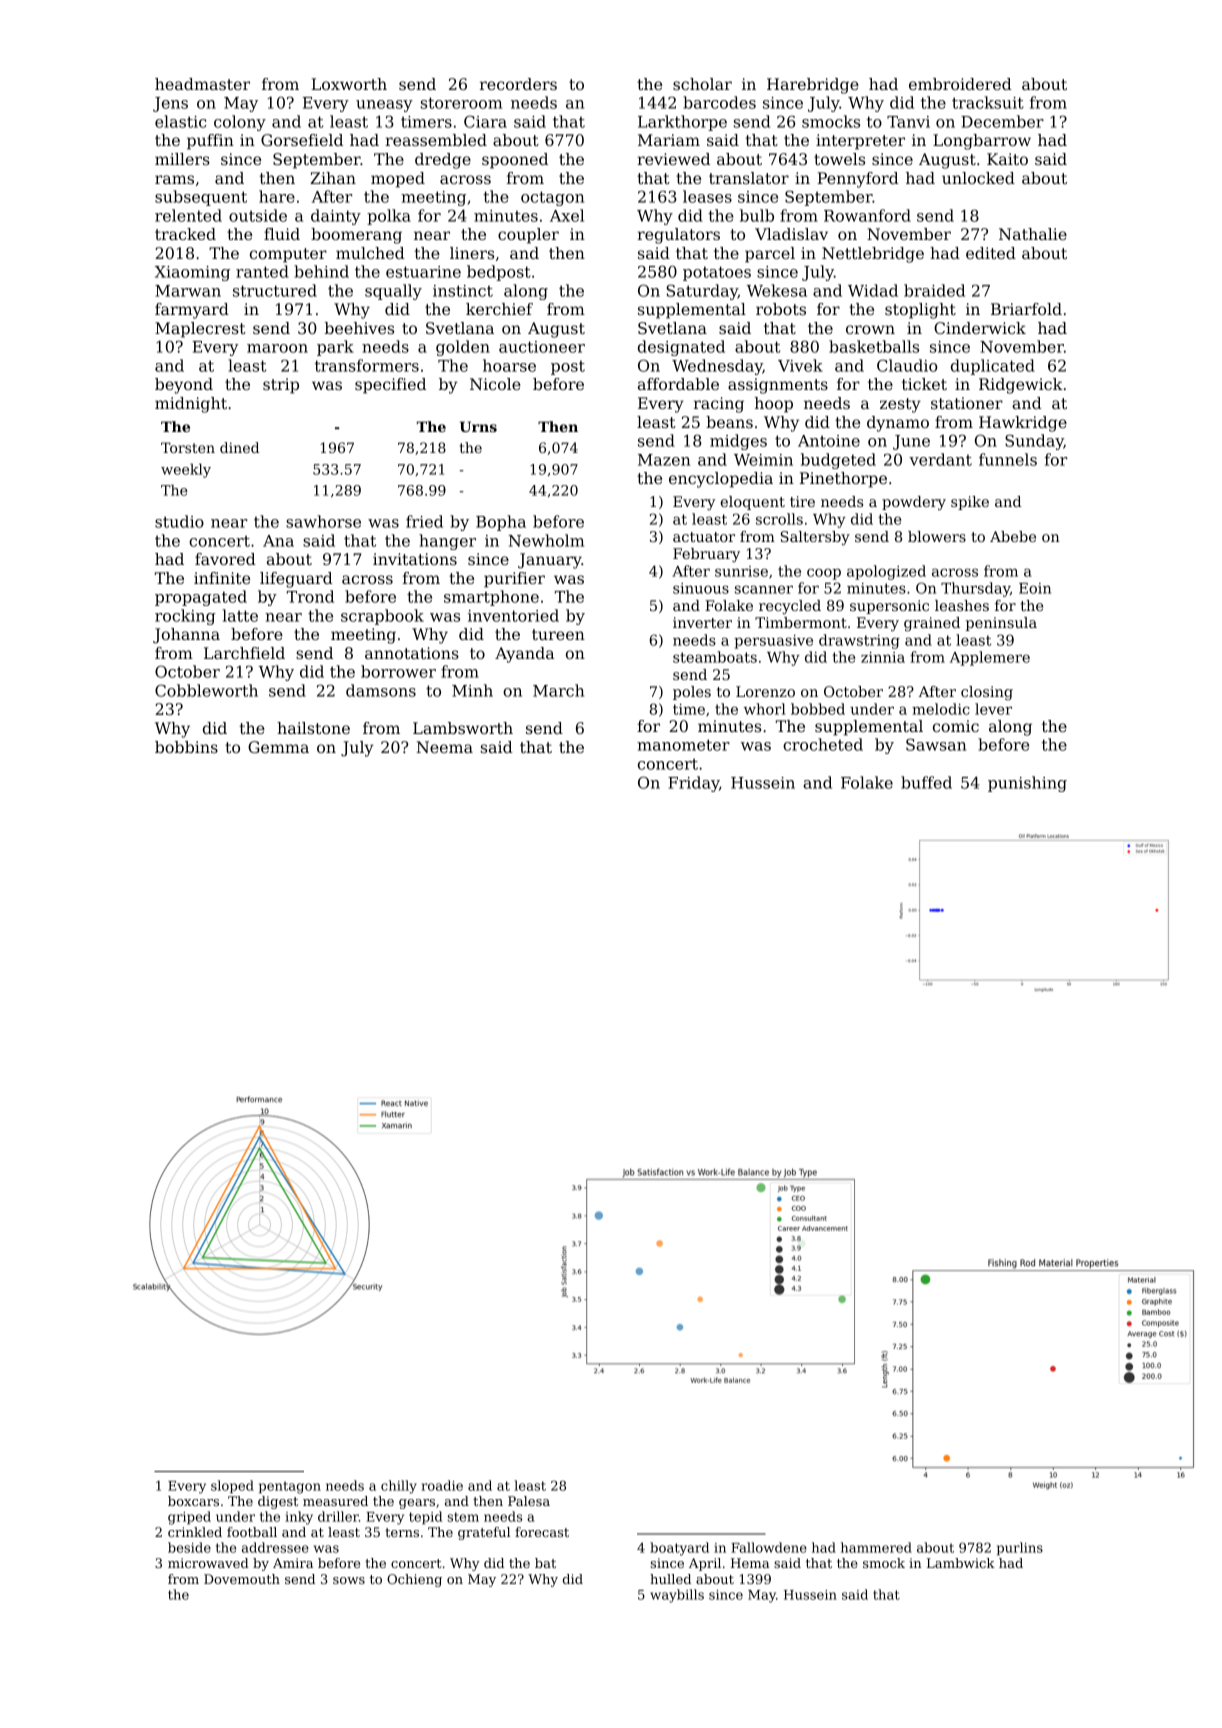 This page has width=1222, height=1728. Describe the element at coordinates (702, 84) in the page. I see `scholar` at that location.
